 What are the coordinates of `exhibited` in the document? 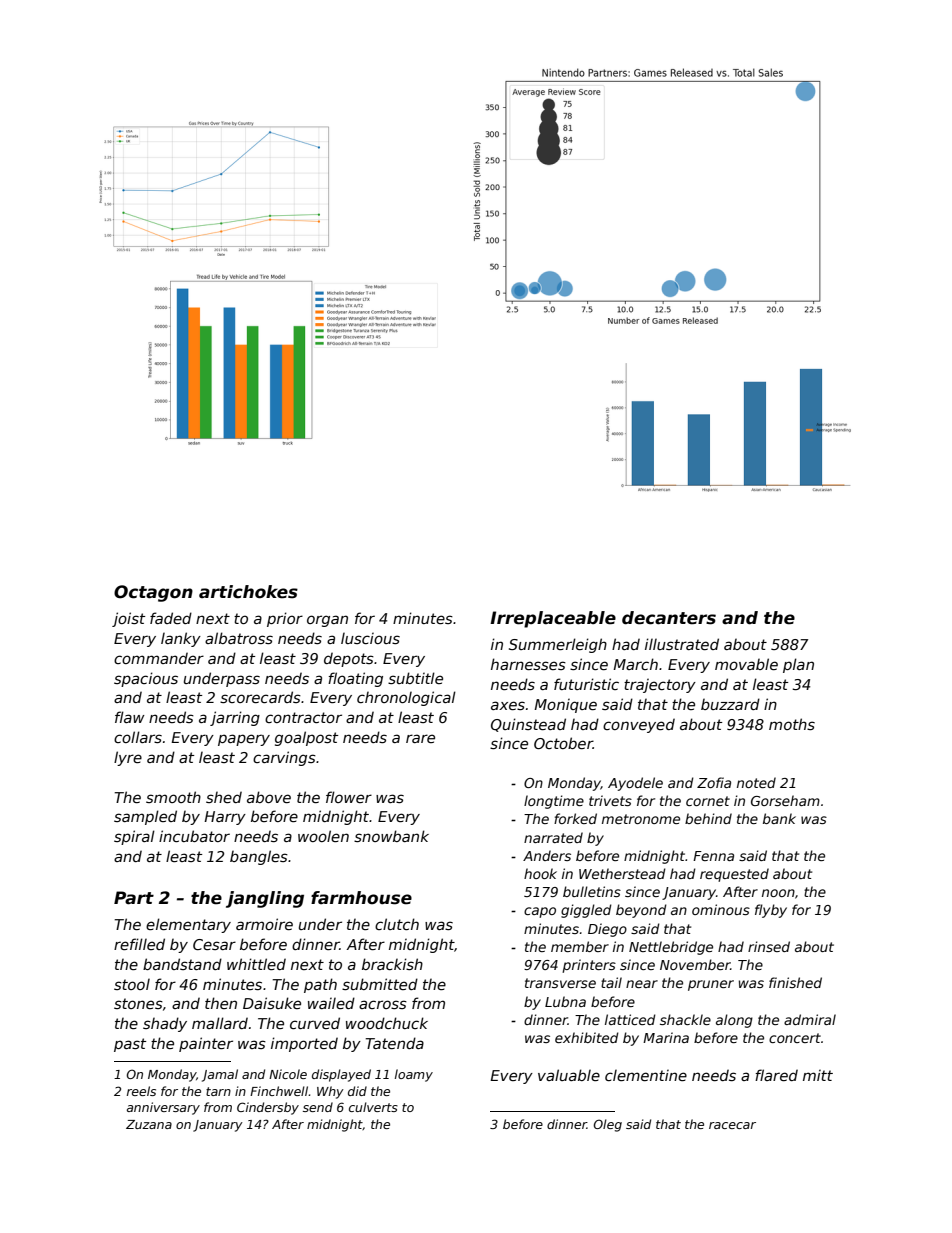 It's located at (587, 1037).
